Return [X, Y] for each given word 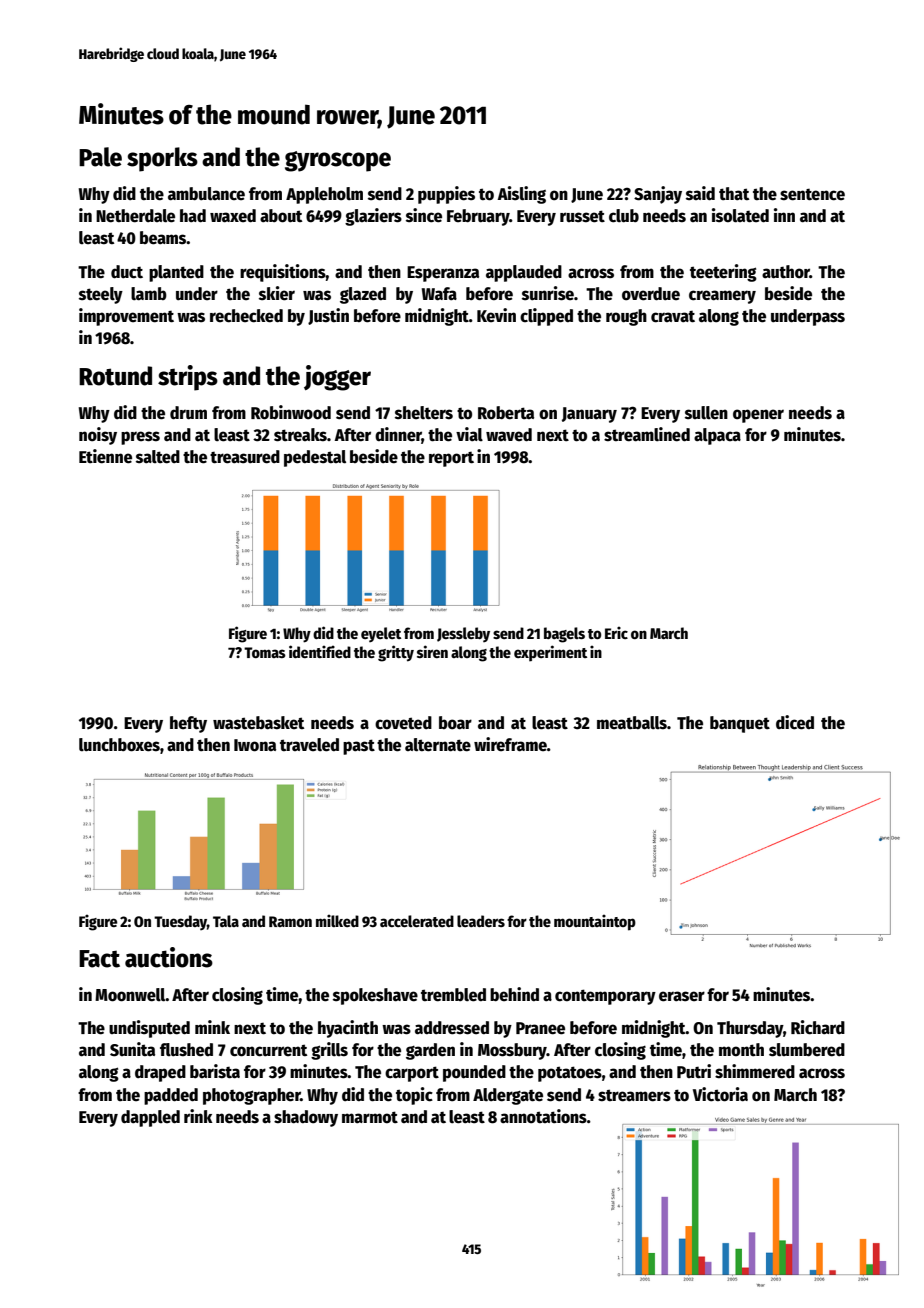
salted [158, 457]
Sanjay [658, 195]
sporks [162, 159]
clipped [546, 317]
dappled [150, 1118]
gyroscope [338, 161]
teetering [723, 273]
